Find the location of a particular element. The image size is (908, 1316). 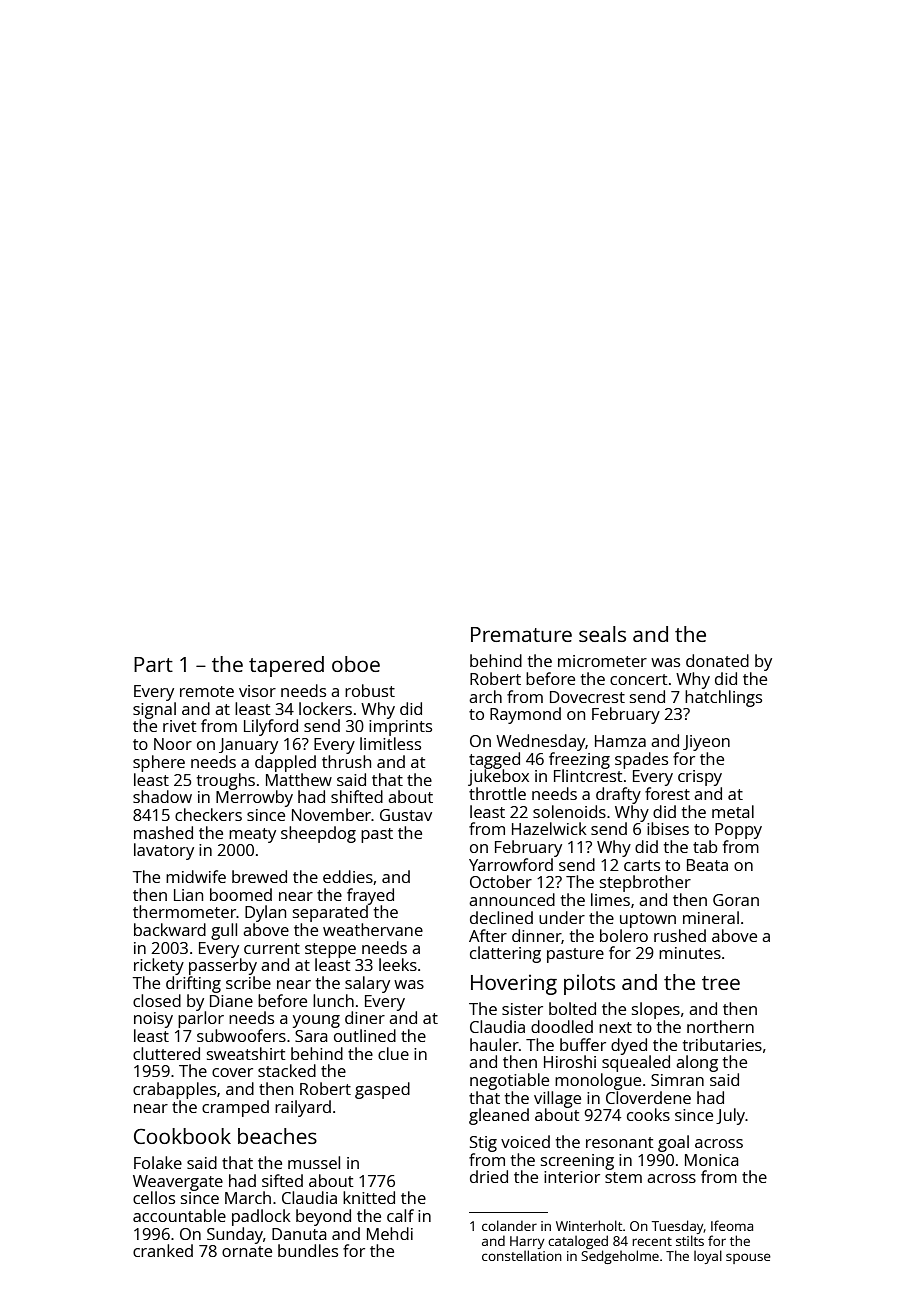

Part is located at coordinates (153, 664).
